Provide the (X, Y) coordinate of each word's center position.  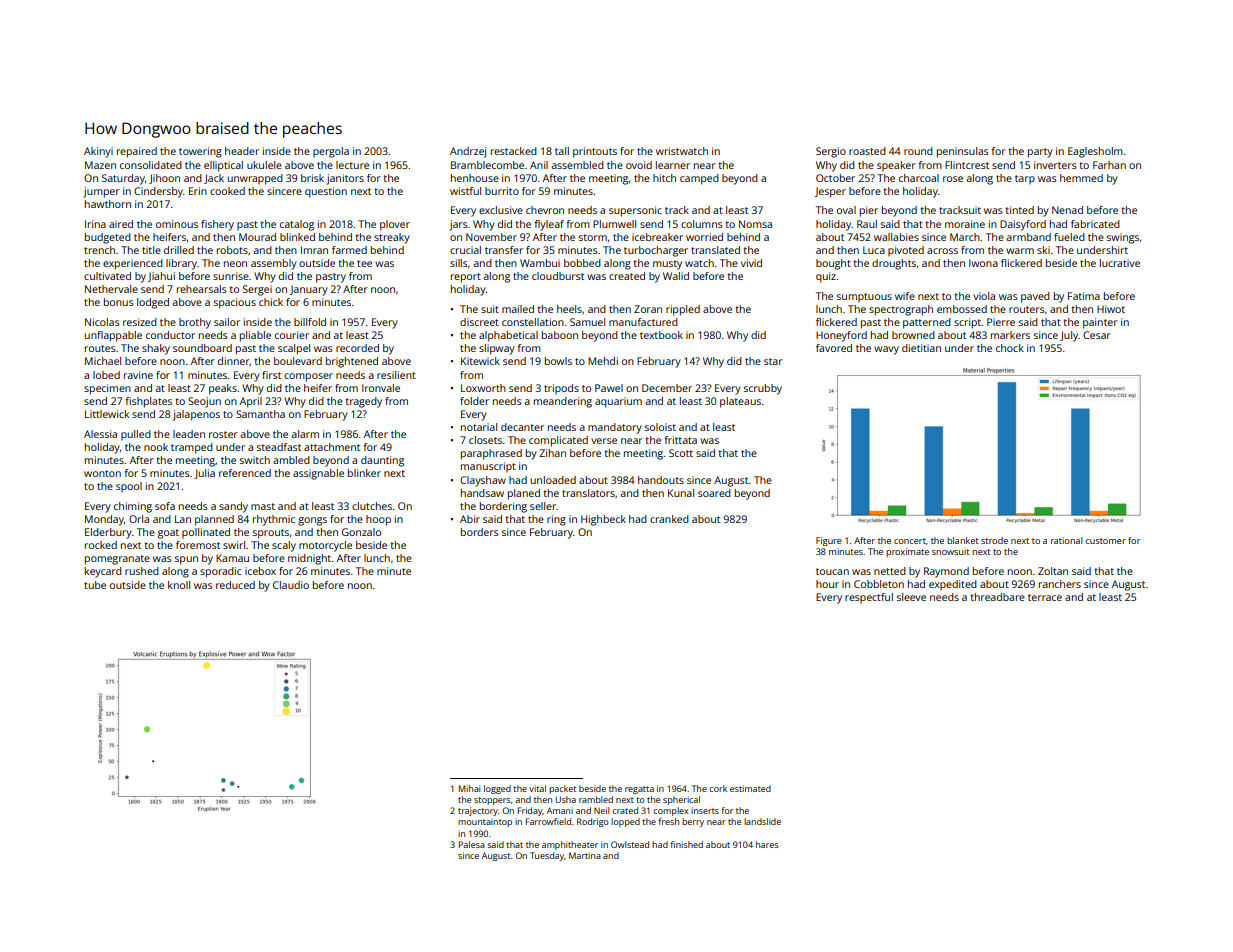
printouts (595, 152)
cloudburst (558, 276)
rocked (101, 545)
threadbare (997, 597)
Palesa (472, 844)
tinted (1019, 210)
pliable (255, 336)
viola (984, 296)
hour (827, 584)
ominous (177, 224)
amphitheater (570, 845)
